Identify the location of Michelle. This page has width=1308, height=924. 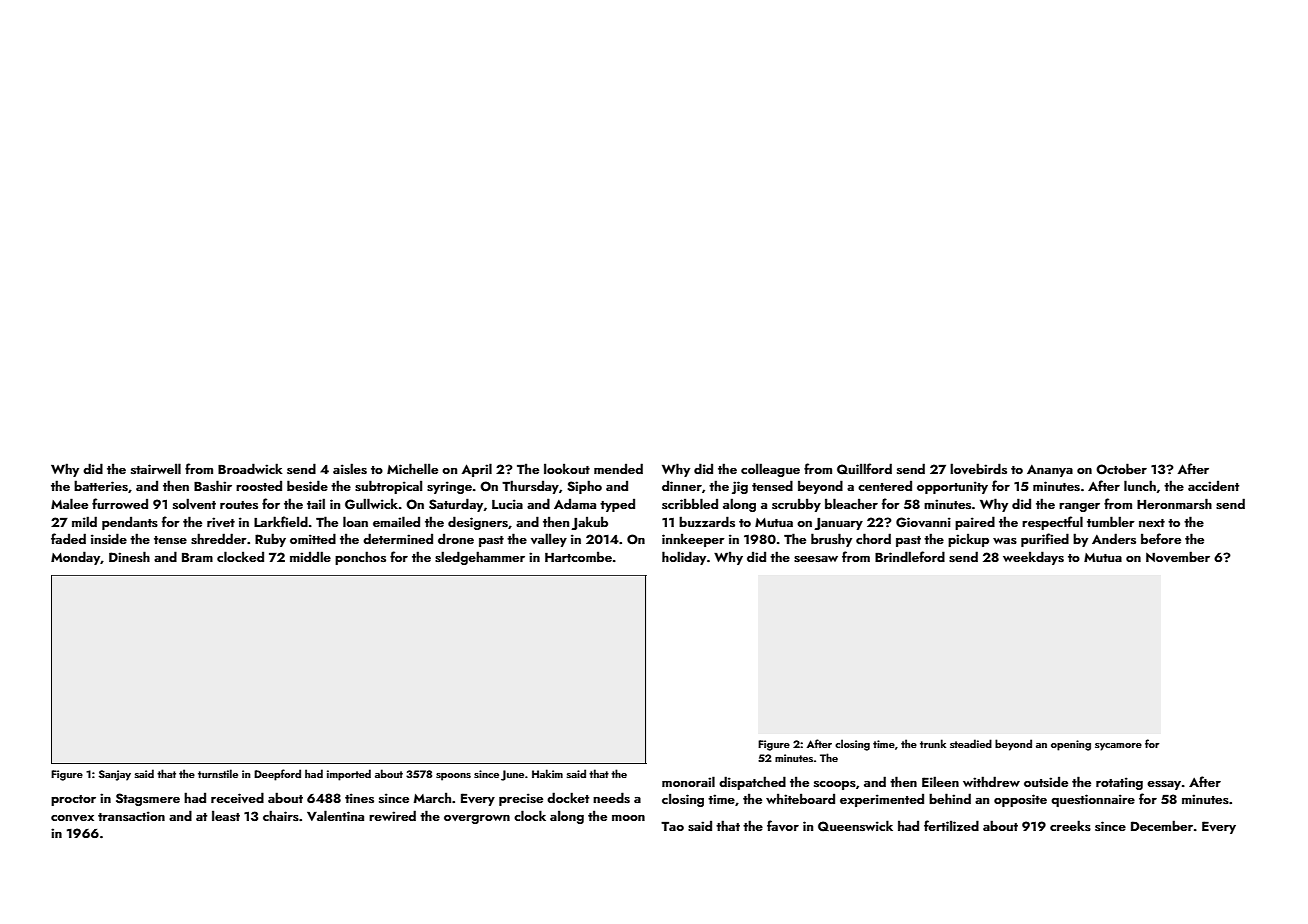
(412, 468).
